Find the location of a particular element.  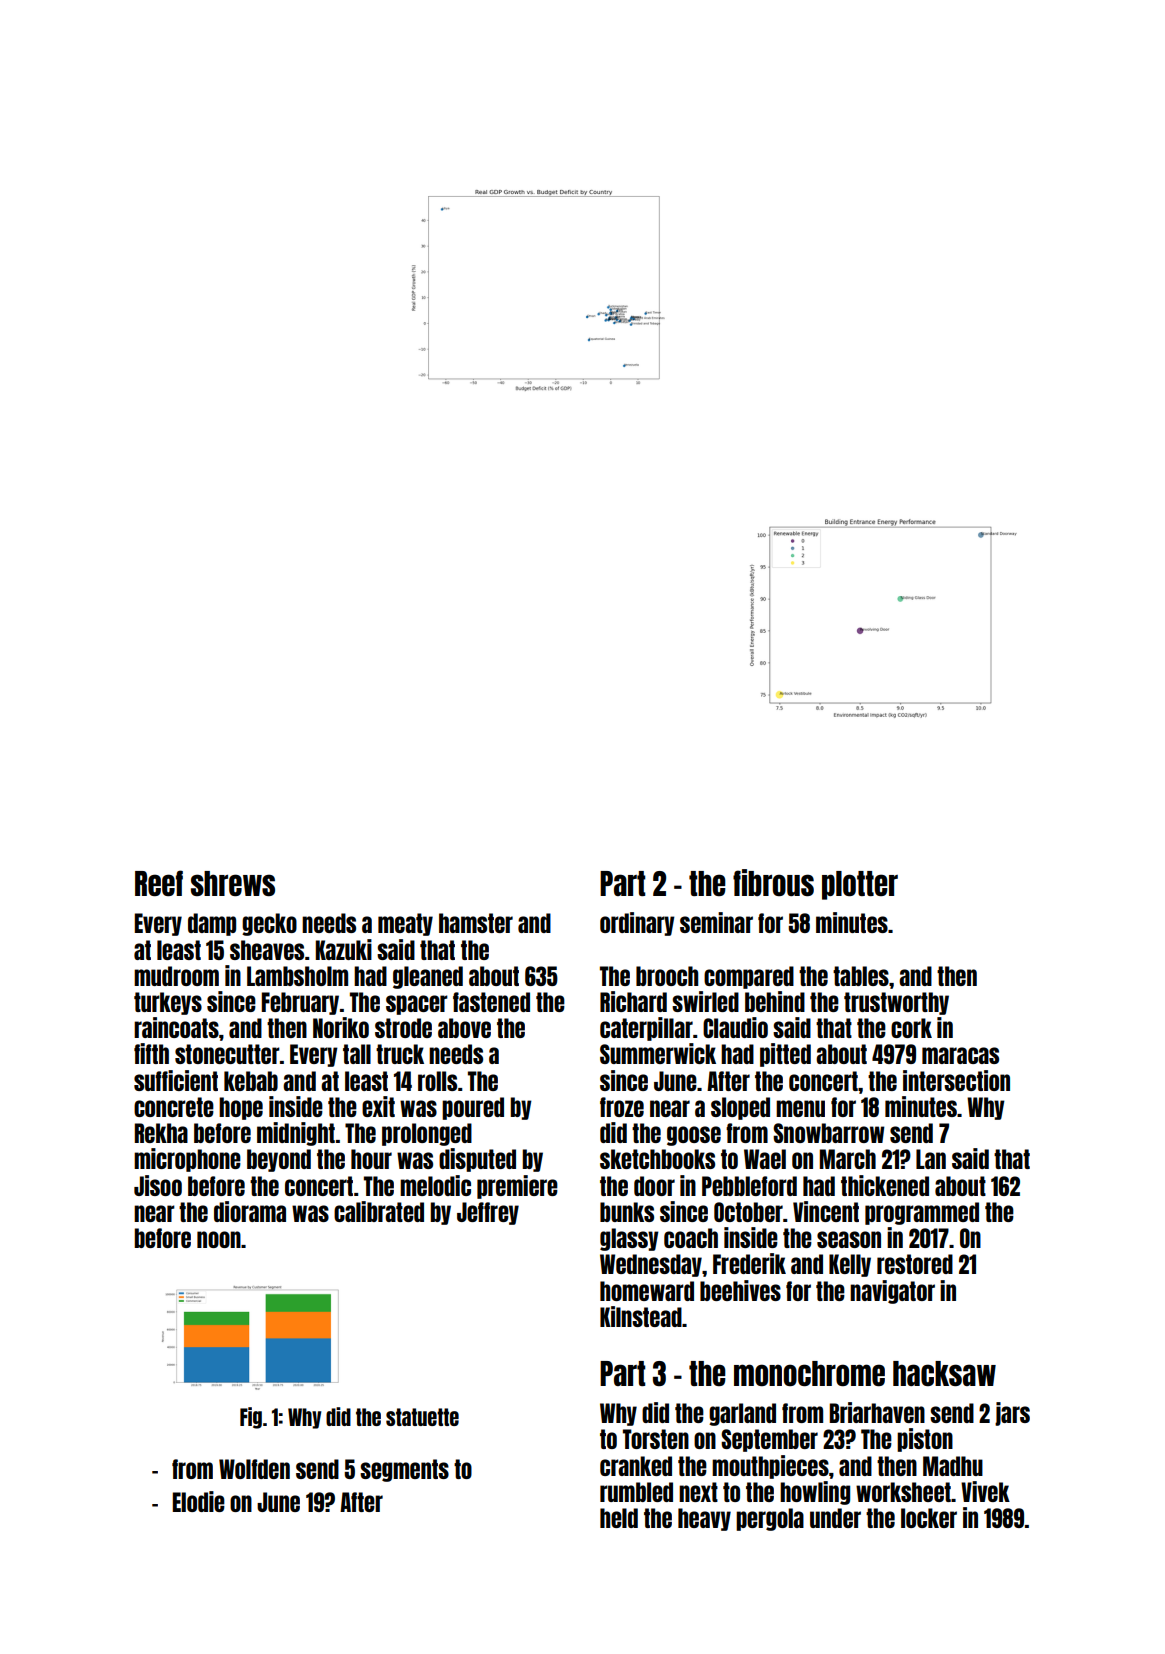

seminar is located at coordinates (716, 922).
